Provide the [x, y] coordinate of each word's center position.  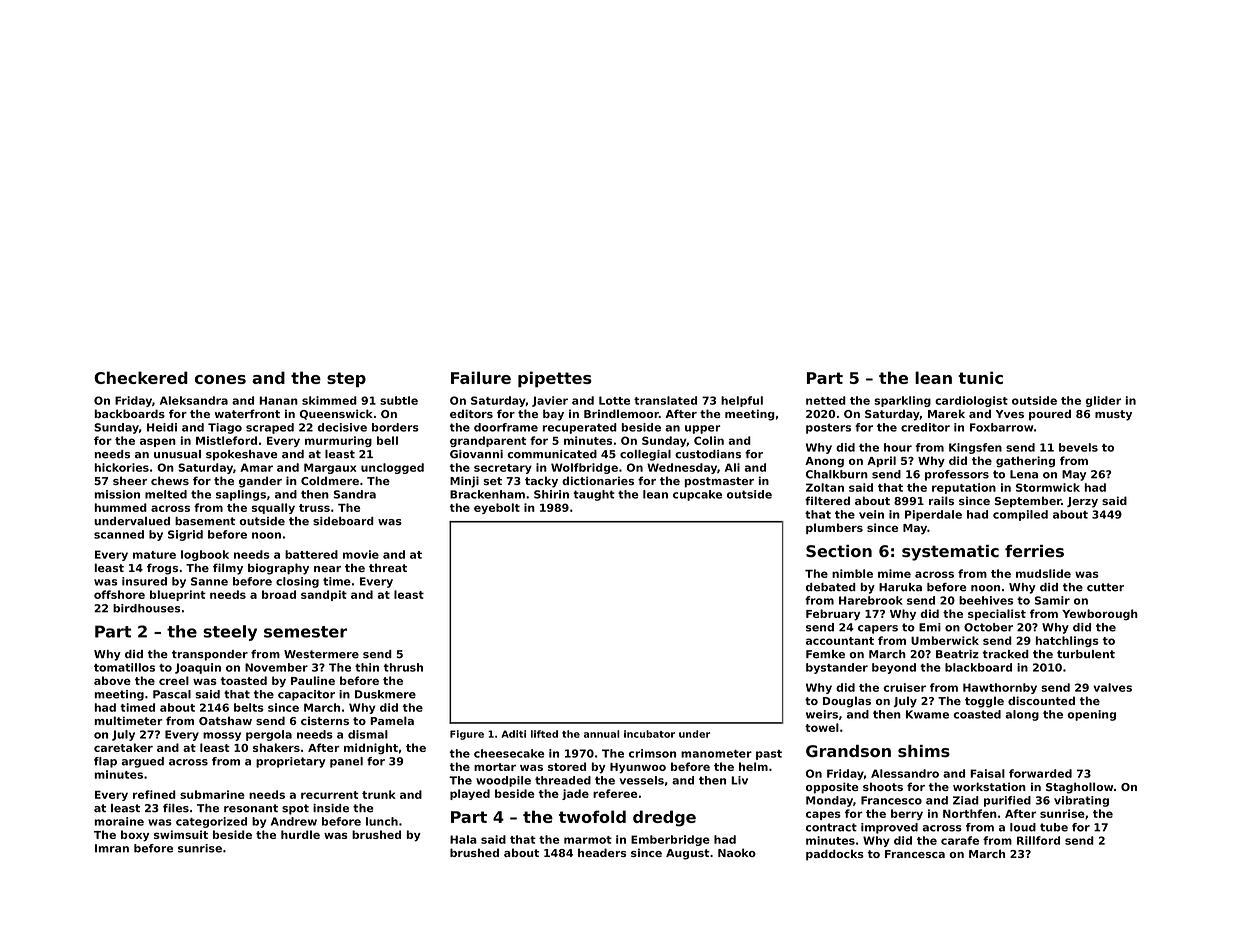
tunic [980, 377]
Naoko [737, 852]
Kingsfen [975, 448]
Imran [112, 848]
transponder [210, 655]
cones [220, 379]
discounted [1041, 700]
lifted [544, 734]
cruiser [904, 687]
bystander [837, 668]
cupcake [697, 495]
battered [311, 554]
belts [249, 707]
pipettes [555, 379]
